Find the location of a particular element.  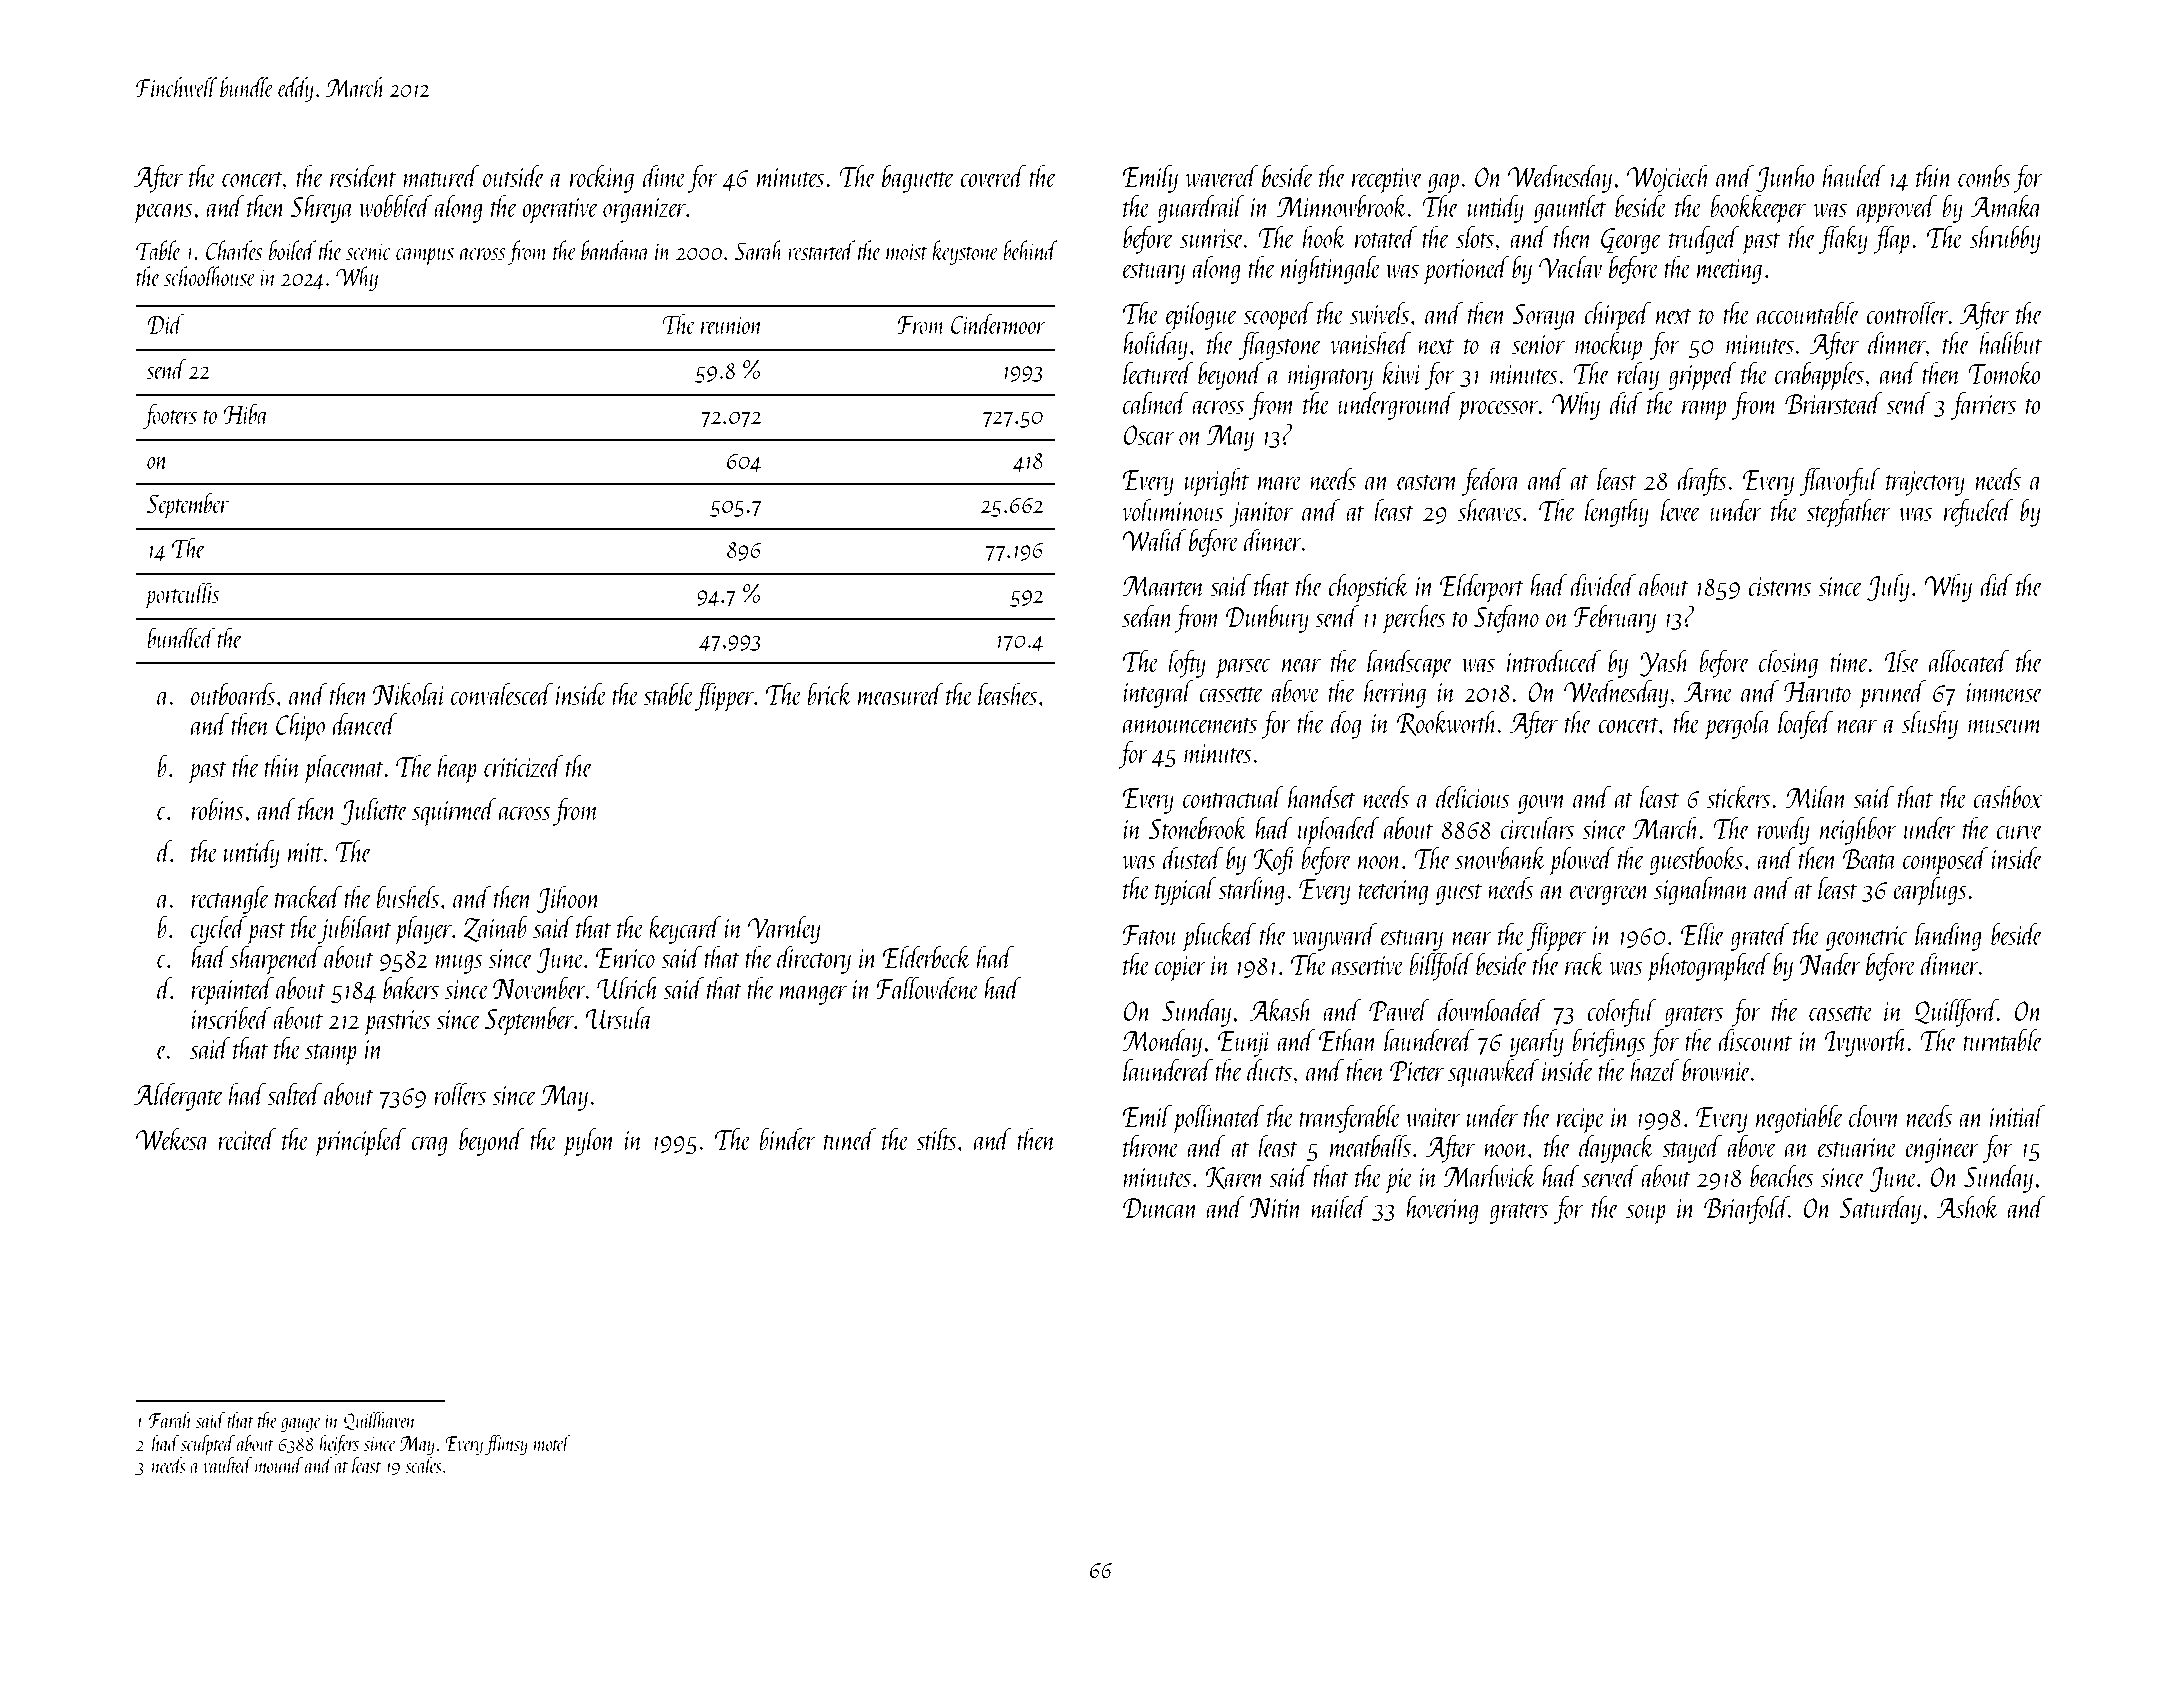

Walid is located at coordinates (1154, 540).
